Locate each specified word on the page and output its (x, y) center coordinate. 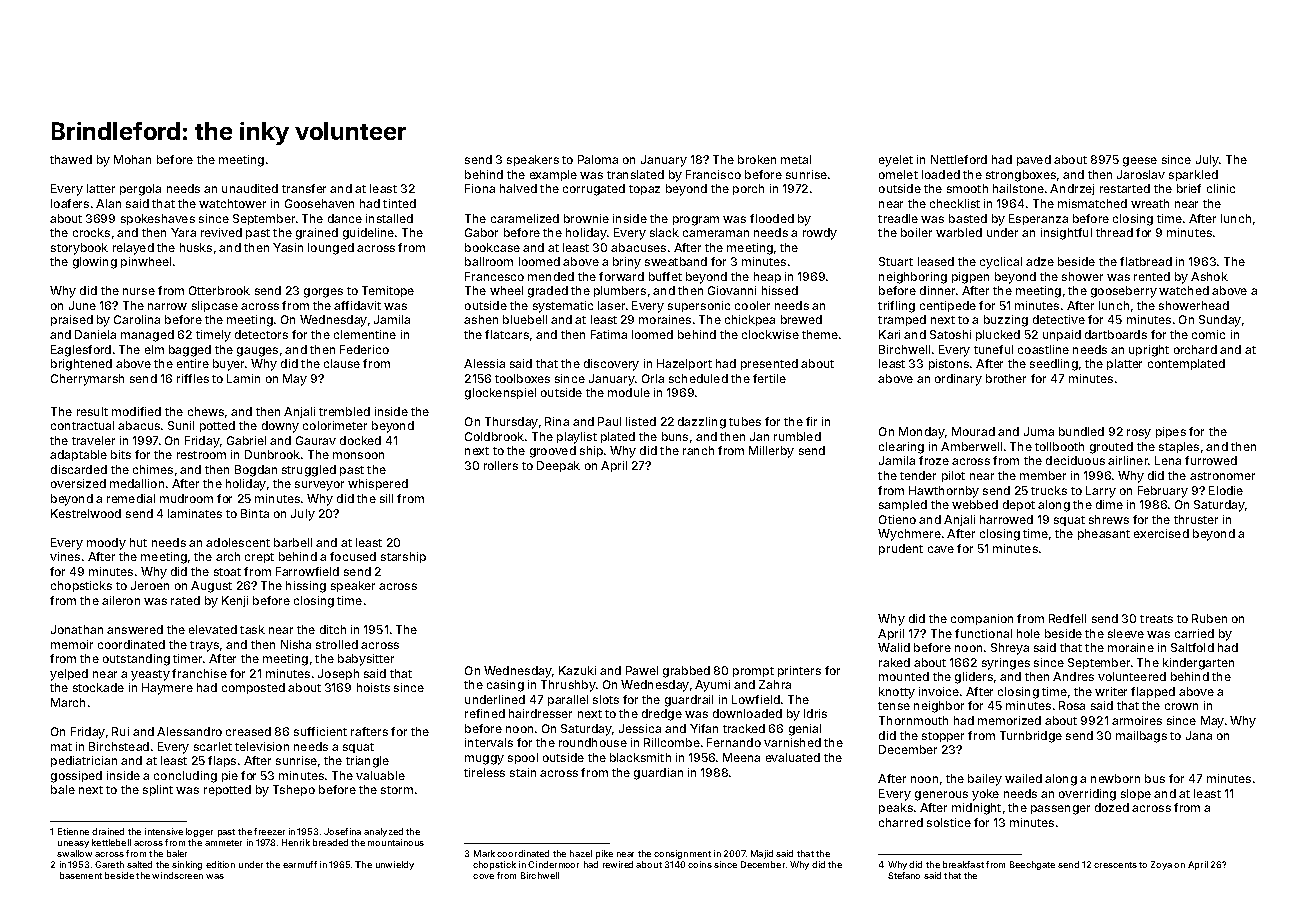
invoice (939, 691)
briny (627, 263)
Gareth (109, 864)
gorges (323, 293)
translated (635, 174)
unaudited (250, 188)
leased (936, 261)
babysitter (366, 660)
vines (65, 556)
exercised (1161, 533)
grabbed (686, 672)
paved (1034, 160)
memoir (72, 644)
